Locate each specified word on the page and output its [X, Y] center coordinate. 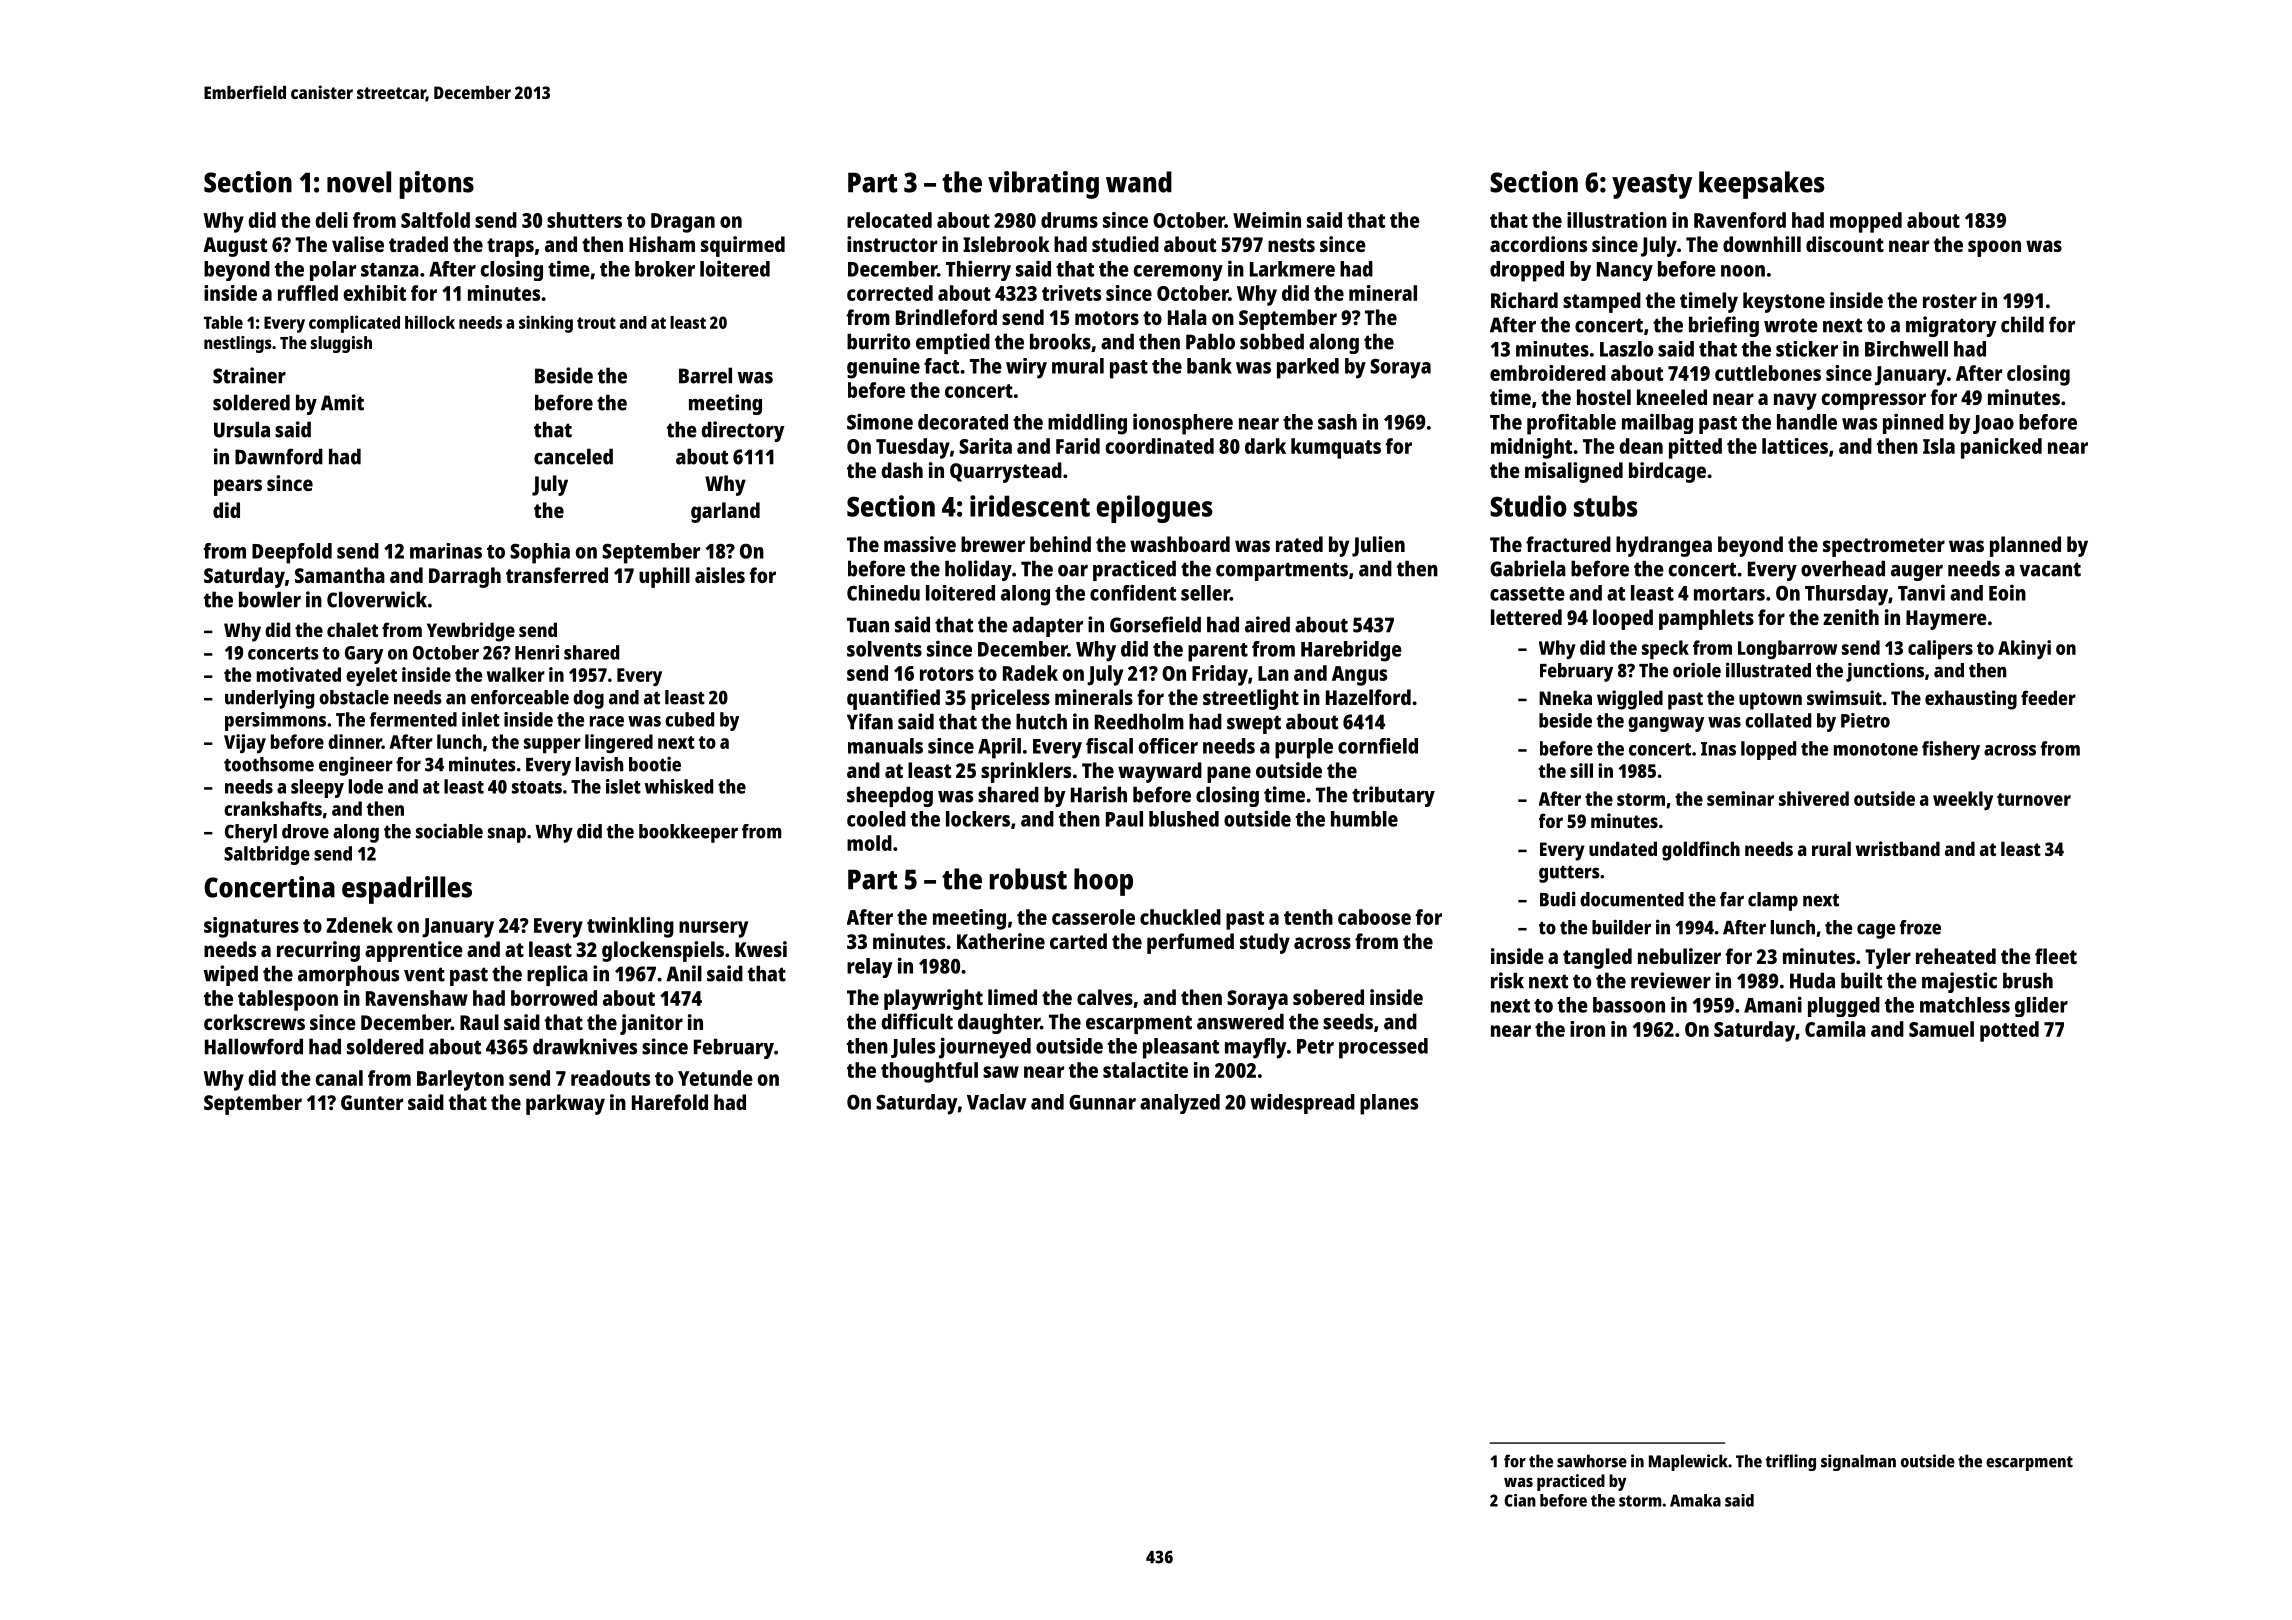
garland [725, 512]
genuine [883, 368]
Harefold [670, 1102]
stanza [390, 270]
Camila [1835, 1029]
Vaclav [997, 1102]
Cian [1520, 1500]
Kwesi [761, 949]
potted [2009, 1031]
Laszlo [1626, 349]
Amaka [1695, 1500]
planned [2025, 546]
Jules [913, 1048]
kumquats [1336, 448]
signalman [1858, 1462]
